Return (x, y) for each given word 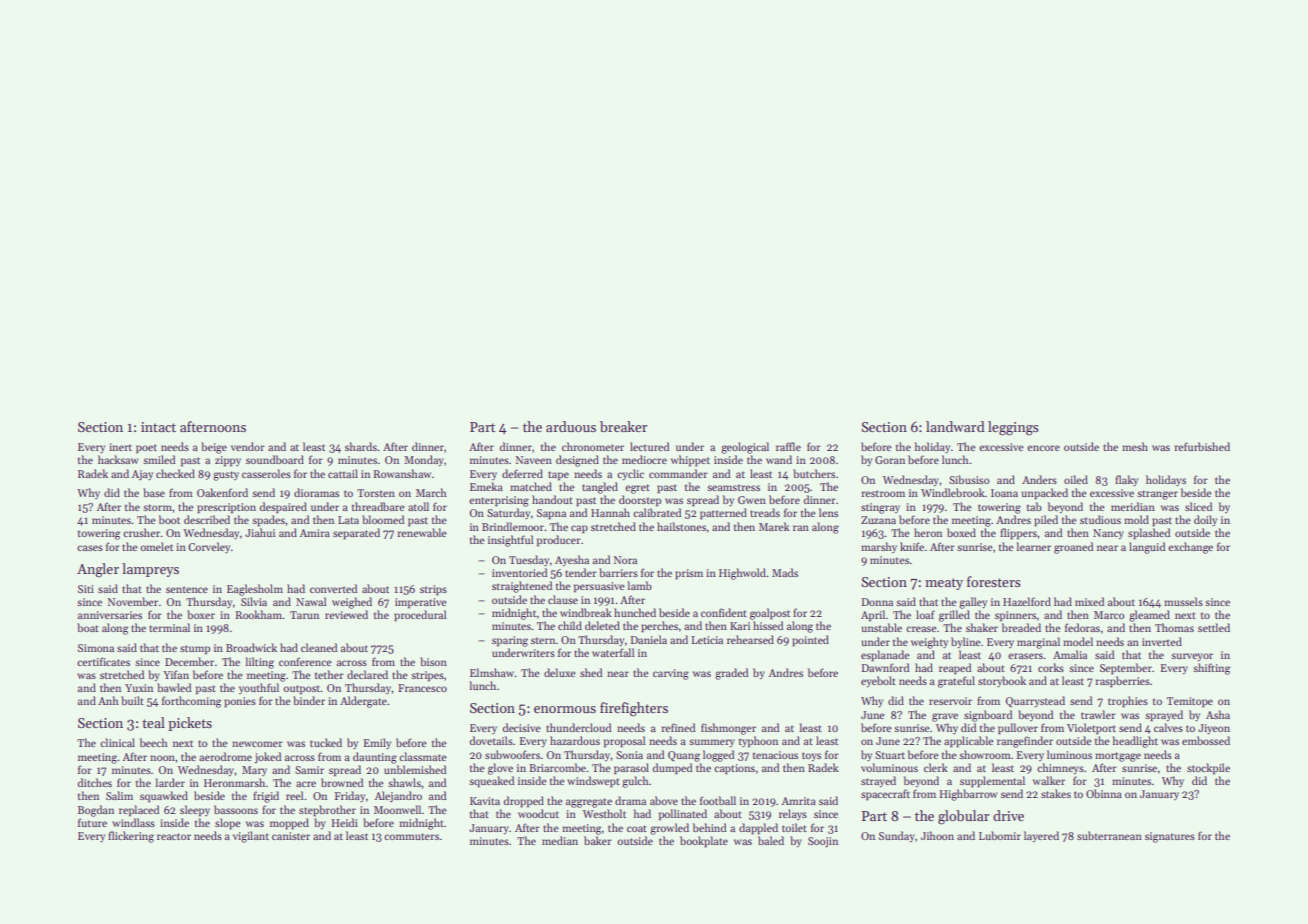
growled (669, 829)
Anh (108, 700)
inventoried (519, 572)
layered (1041, 837)
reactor (174, 836)
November (133, 601)
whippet (690, 461)
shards (361, 446)
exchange (1190, 548)
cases (90, 548)
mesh (1135, 446)
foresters (994, 581)
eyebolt (878, 682)
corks (1051, 667)
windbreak (586, 612)
